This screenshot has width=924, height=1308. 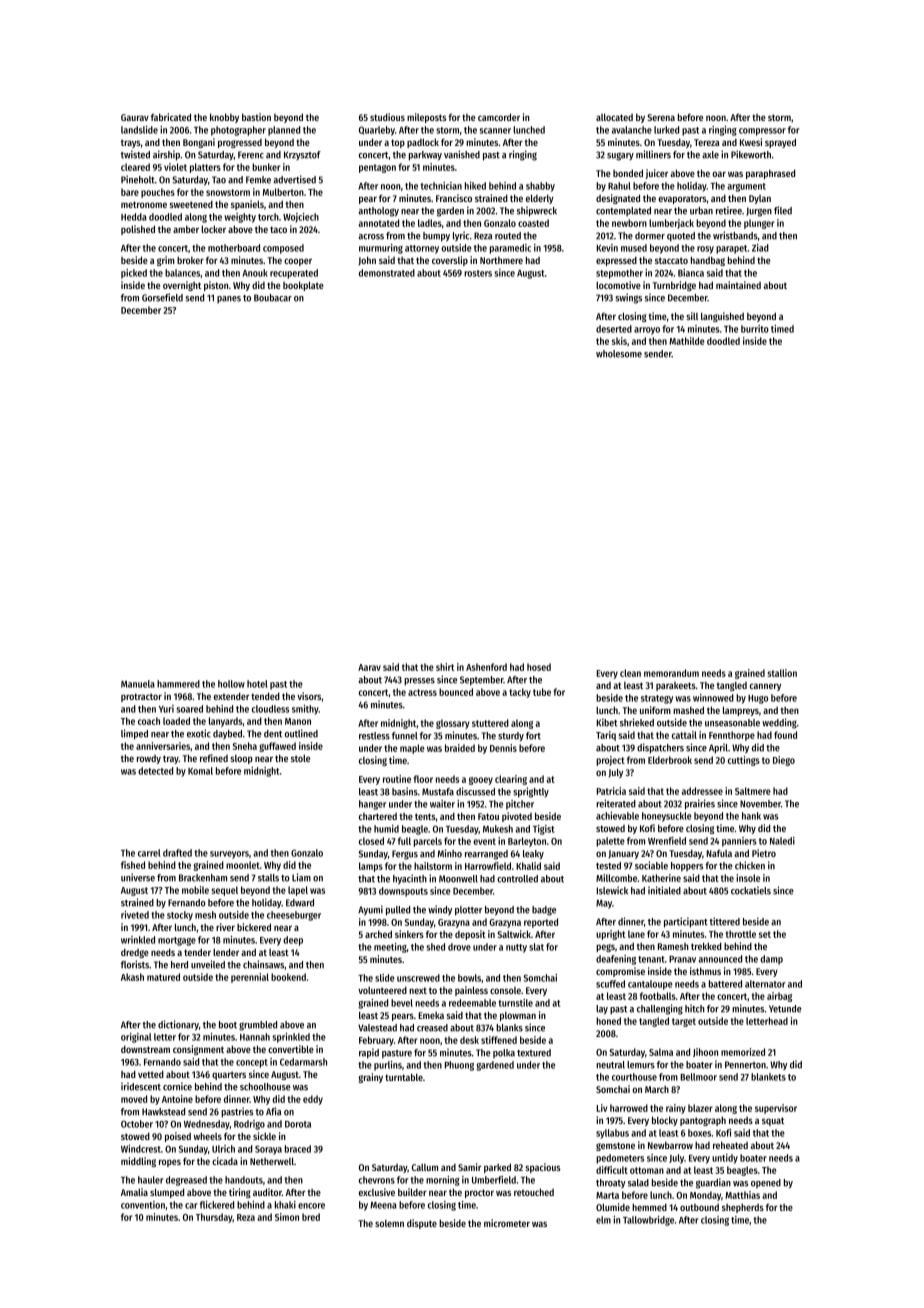 What do you see at coordinates (389, 1223) in the screenshot?
I see `solemn` at bounding box center [389, 1223].
